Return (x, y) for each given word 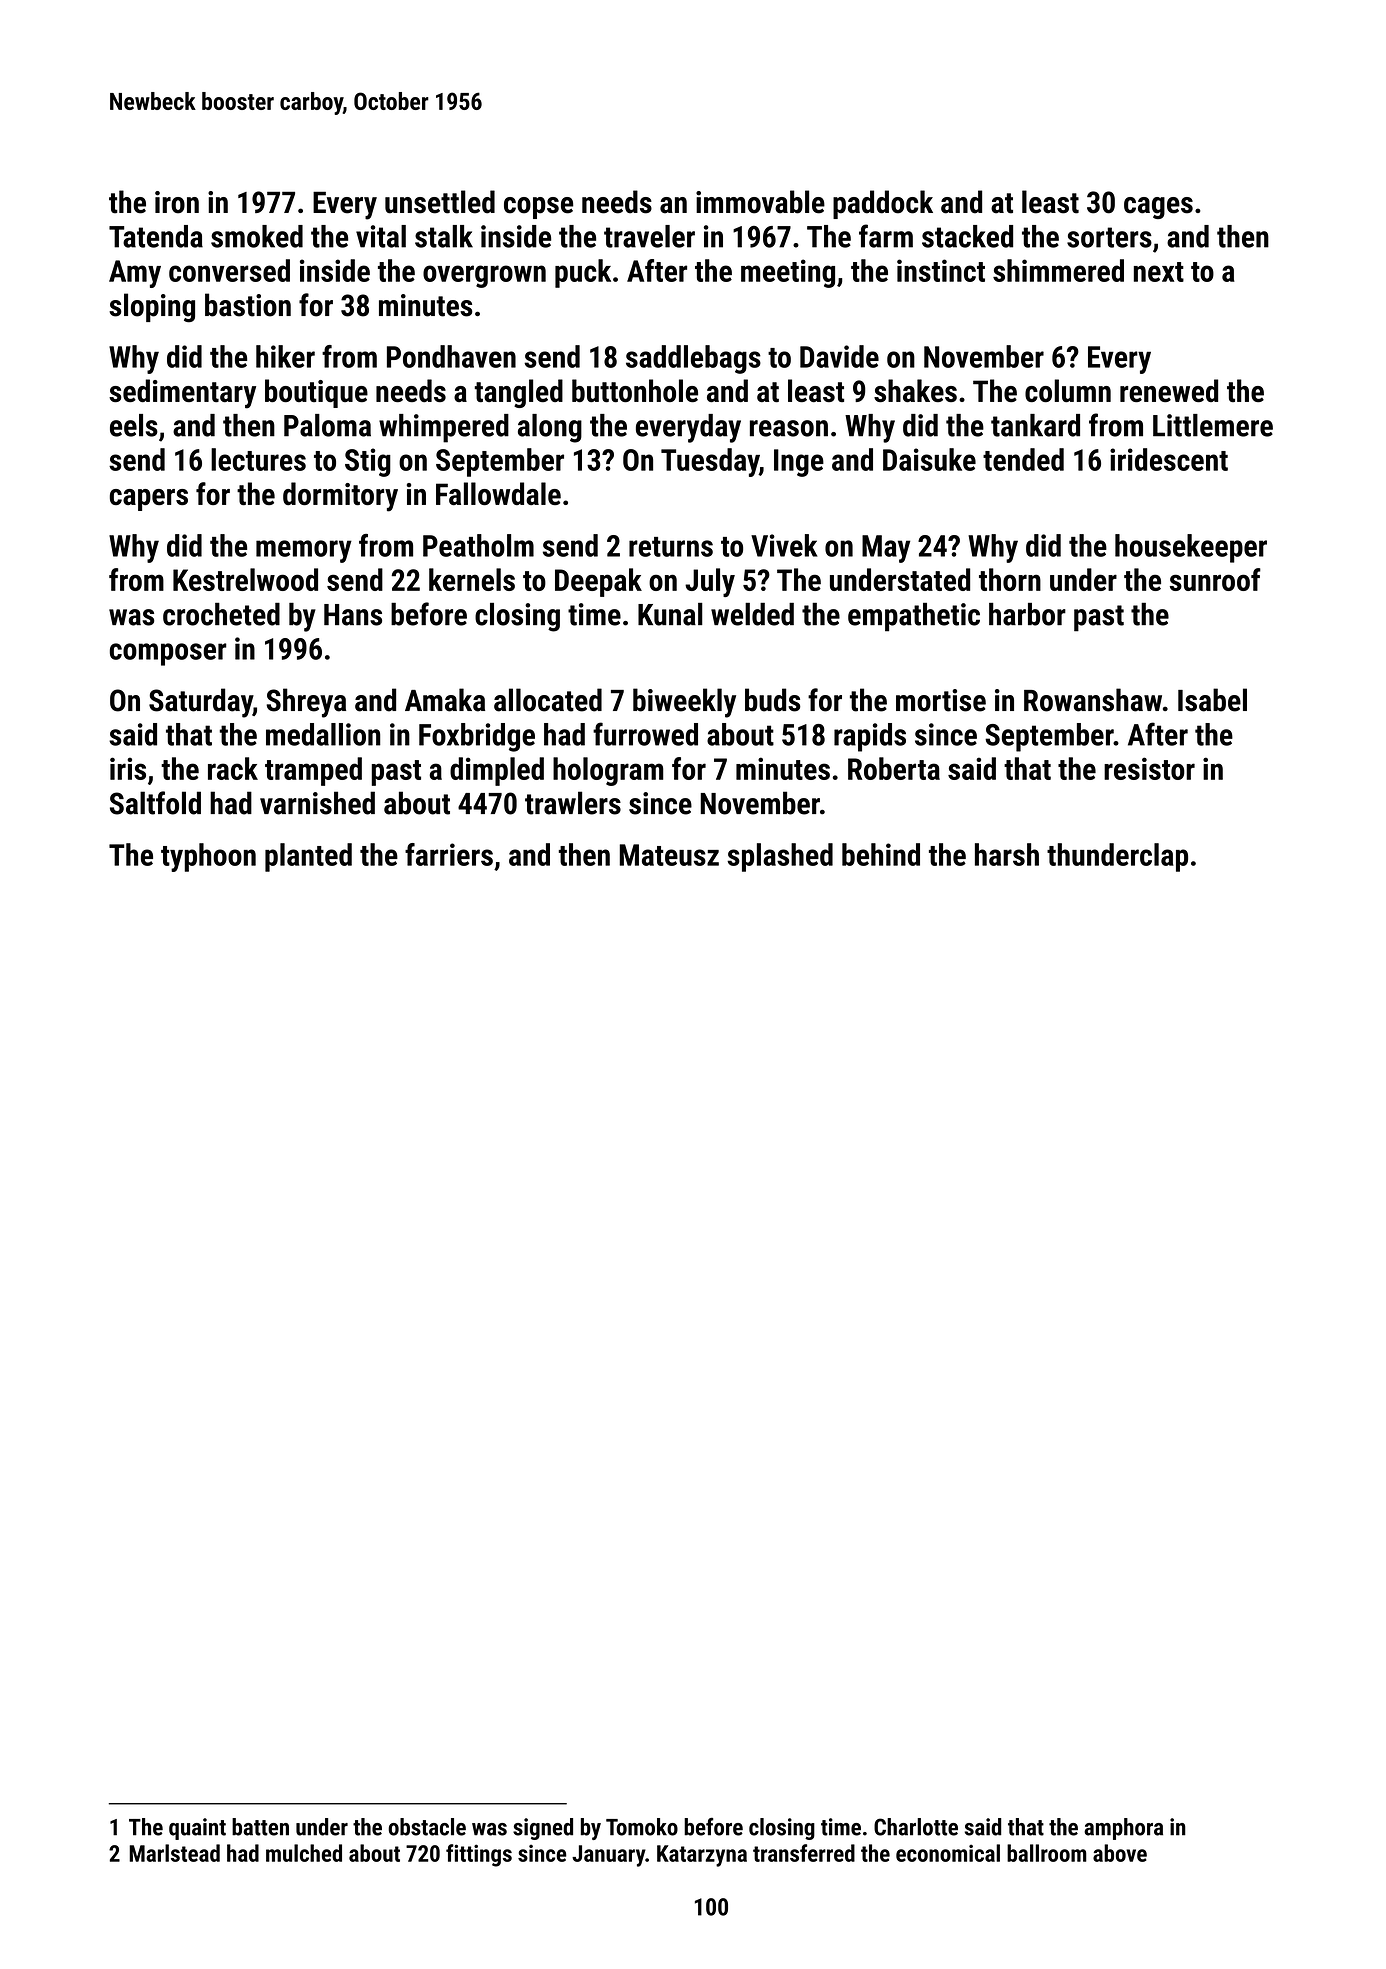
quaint (197, 1829)
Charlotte (916, 1827)
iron (177, 202)
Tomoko (642, 1827)
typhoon (208, 857)
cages (1158, 208)
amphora (1123, 1829)
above (1120, 1853)
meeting (788, 273)
